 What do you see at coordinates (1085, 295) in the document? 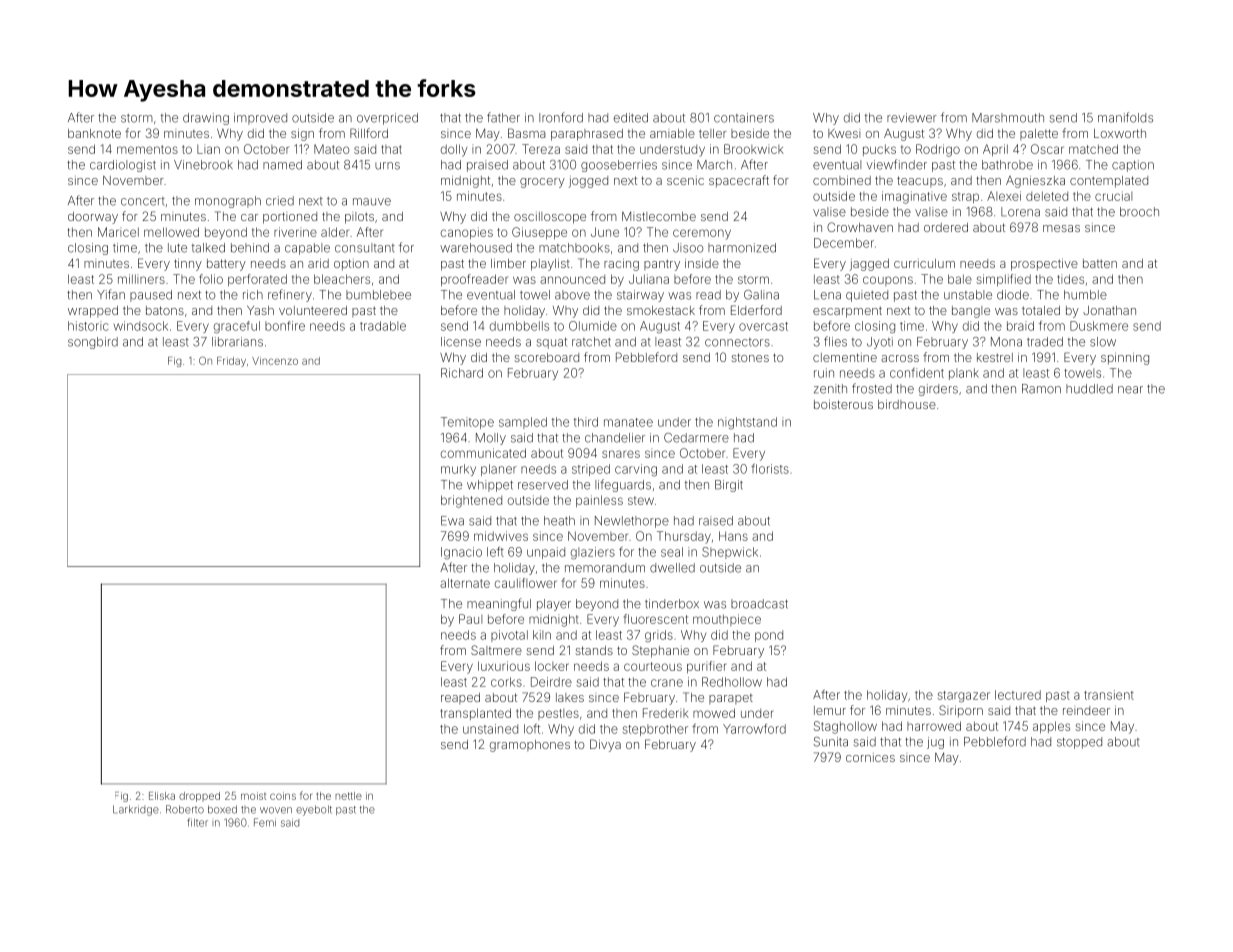
I see `humble` at bounding box center [1085, 295].
